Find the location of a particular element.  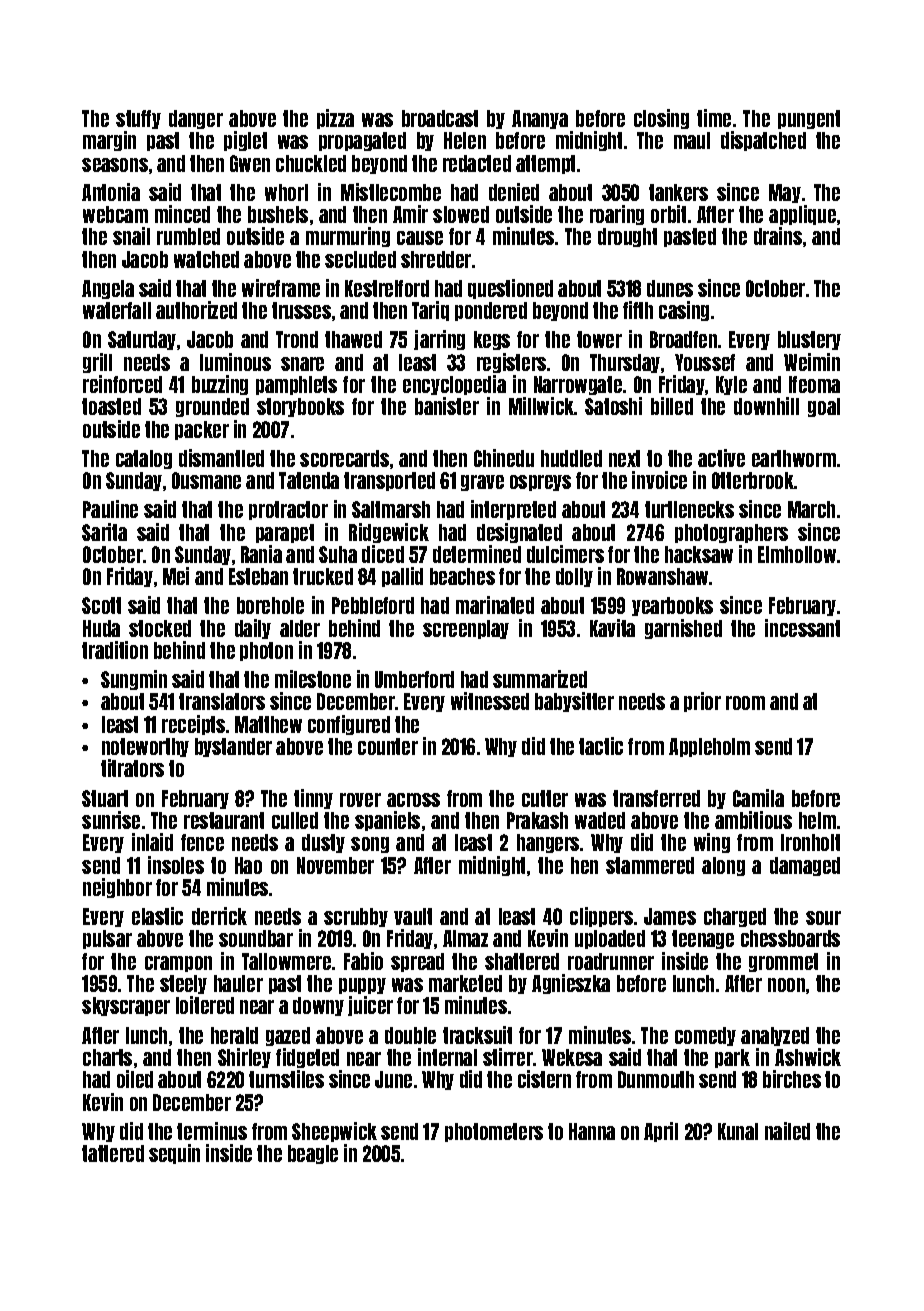

Esteban is located at coordinates (258, 576).
